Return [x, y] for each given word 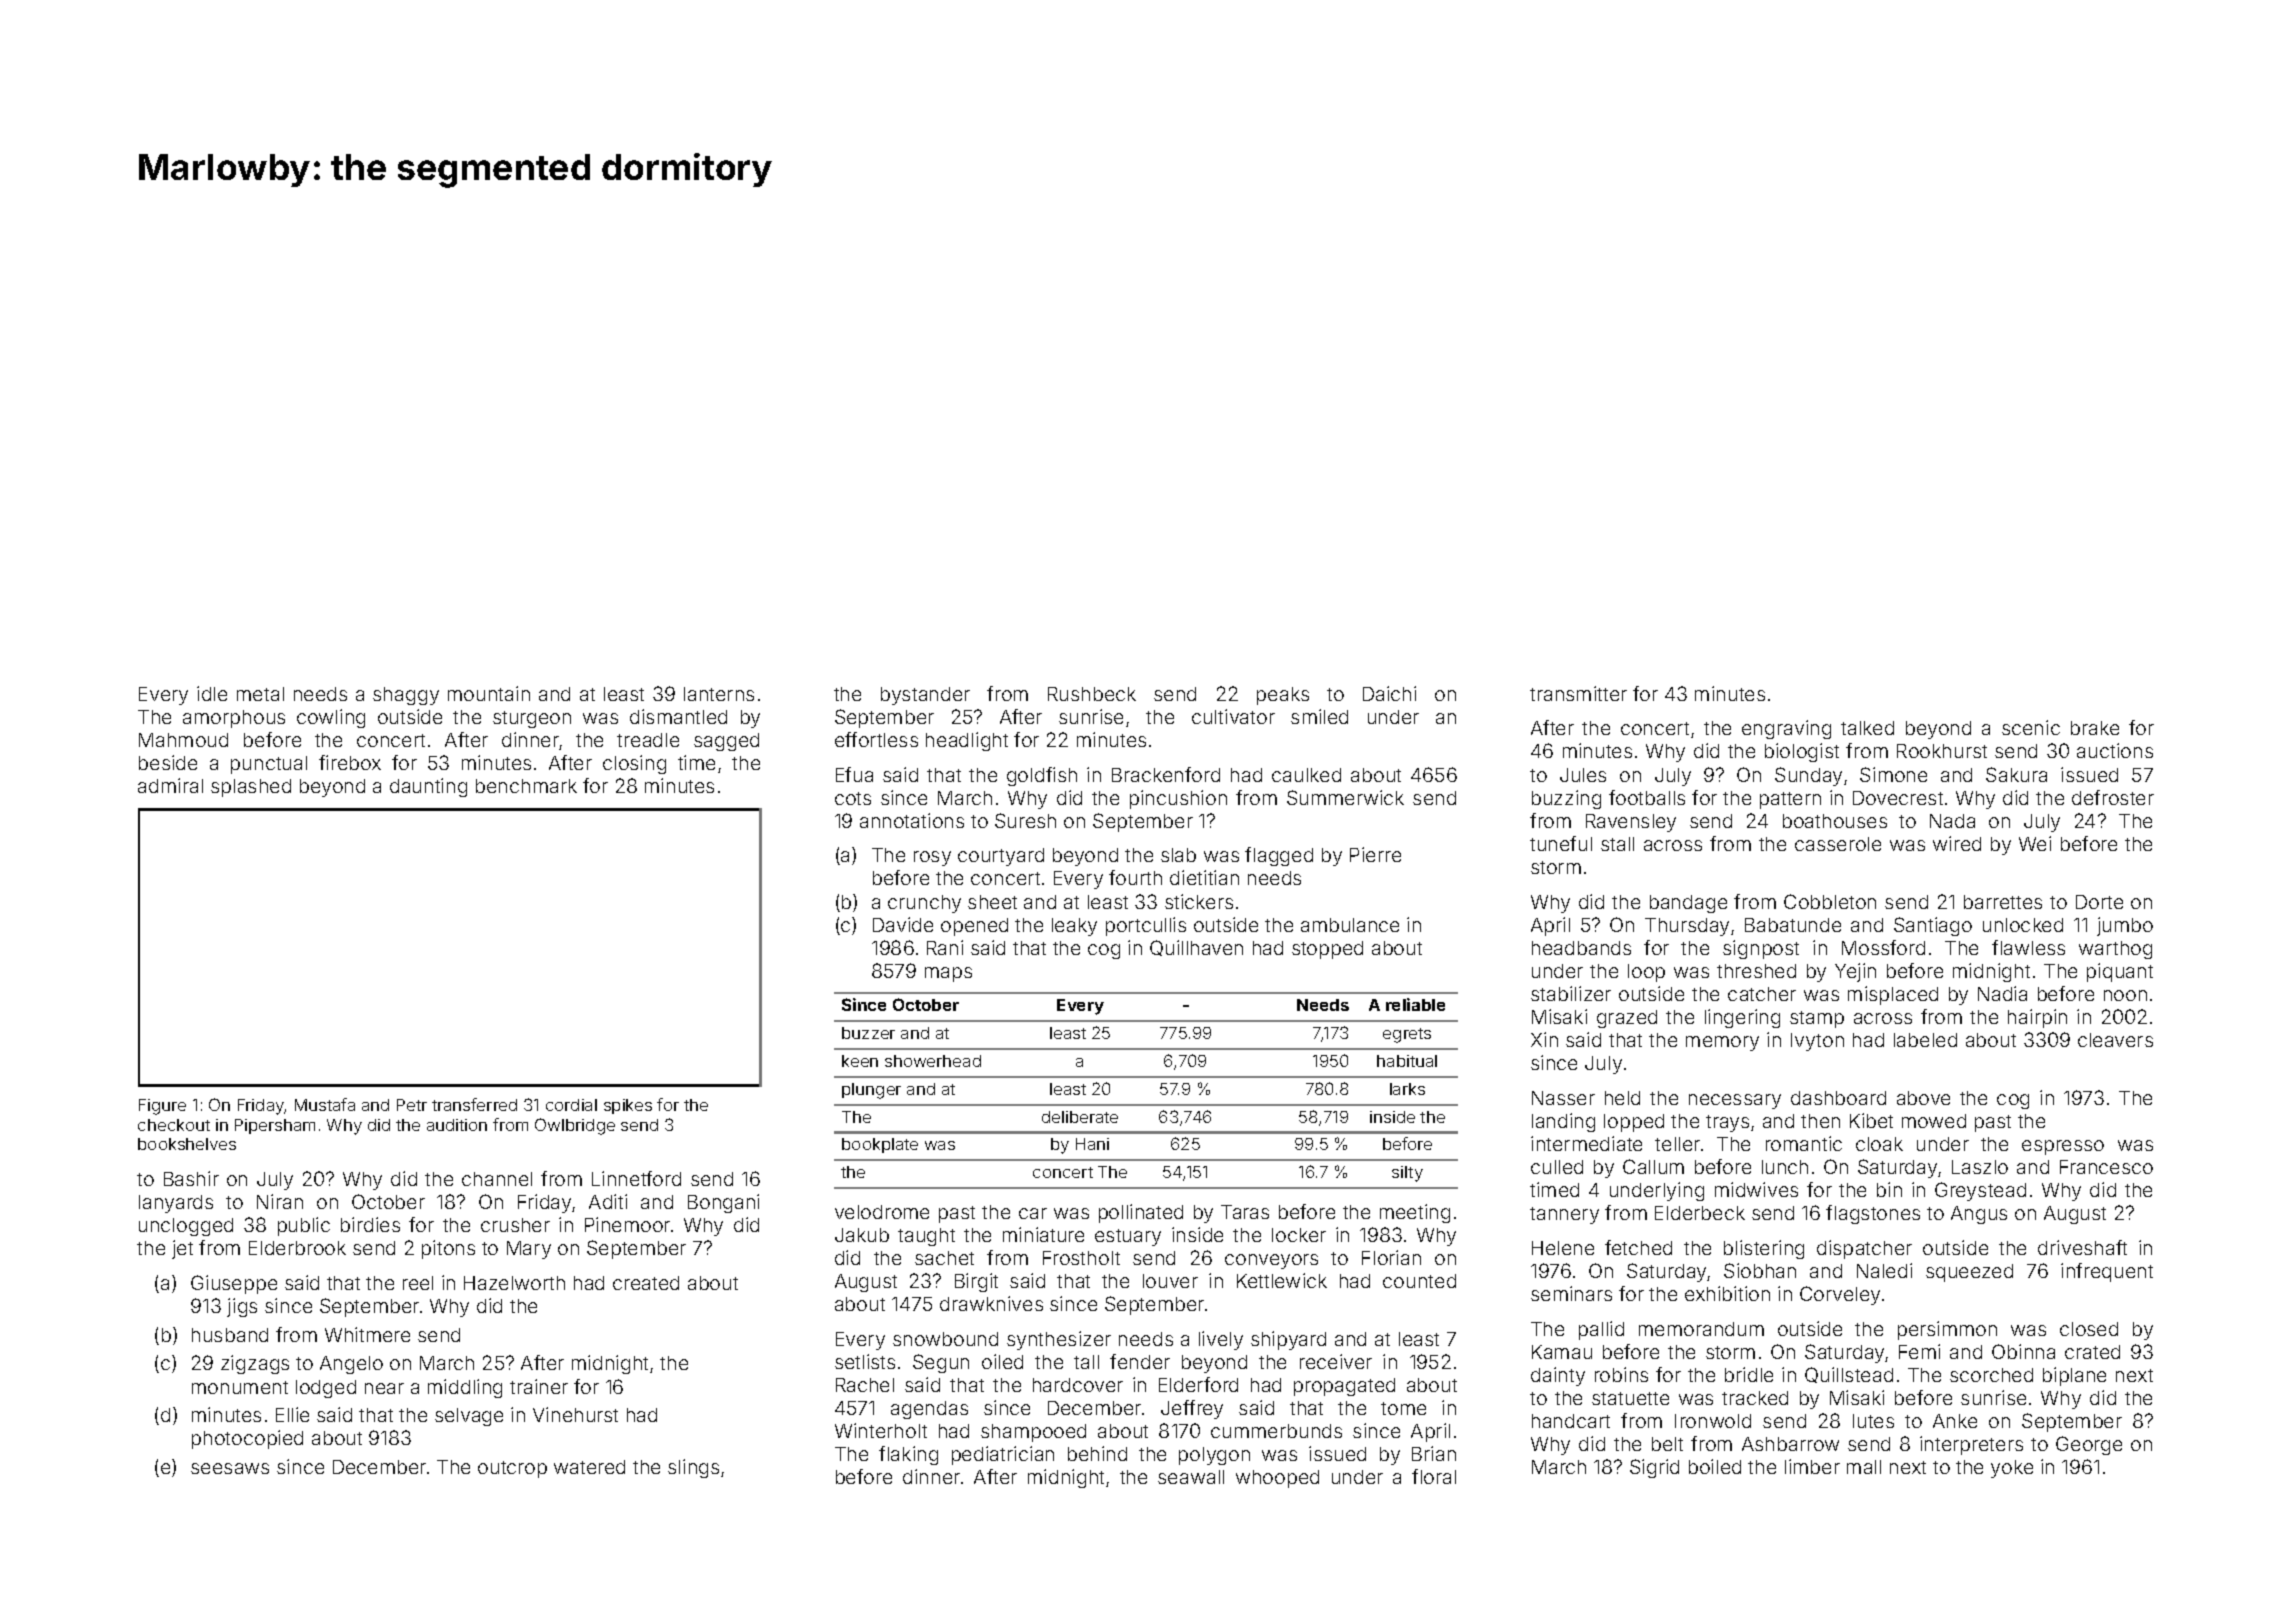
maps [948, 974]
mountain [489, 693]
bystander [925, 696]
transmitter [1578, 693]
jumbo [2125, 926]
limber [1812, 1466]
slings [693, 1468]
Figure [162, 1107]
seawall [1191, 1477]
